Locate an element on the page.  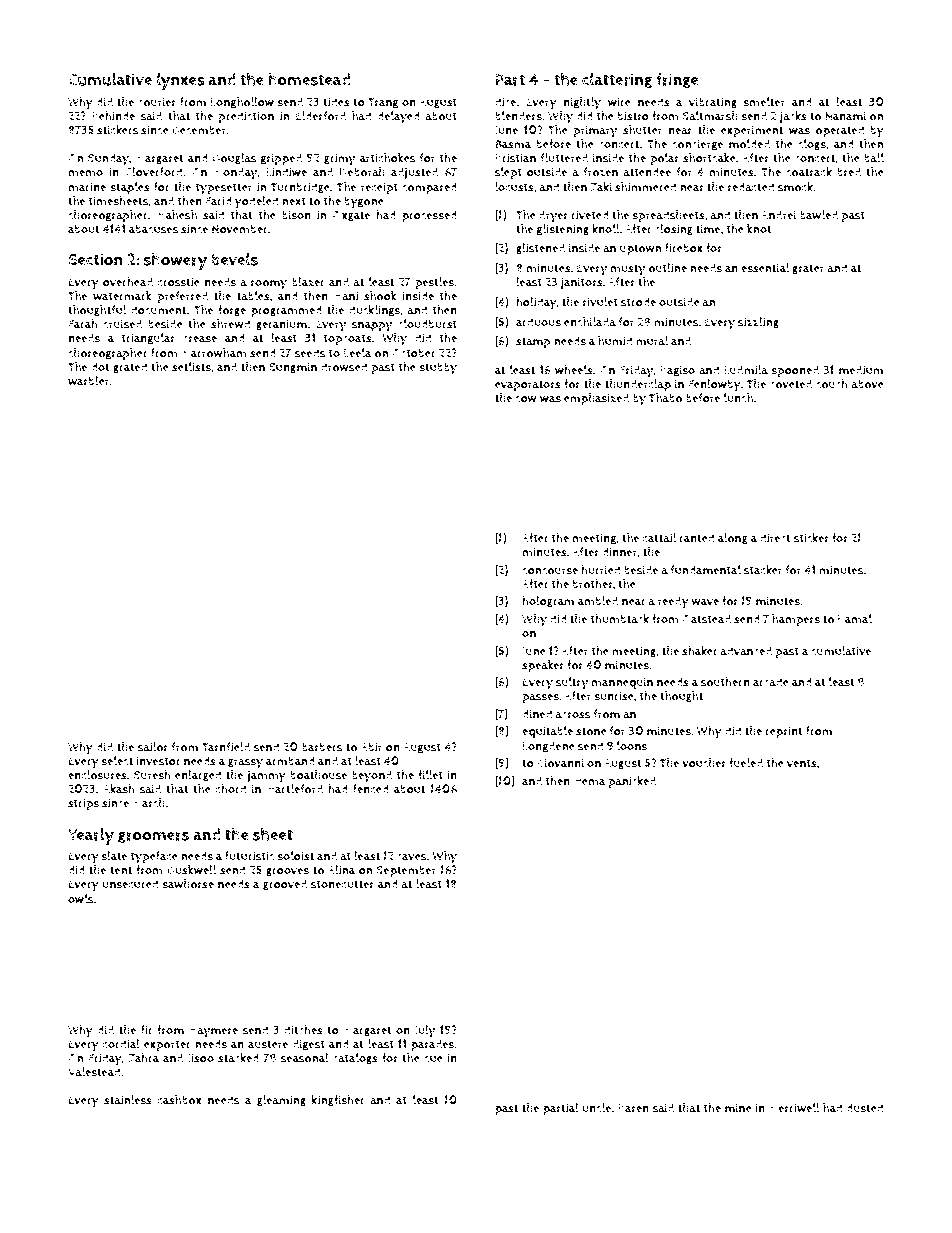
lunch is located at coordinates (738, 398).
